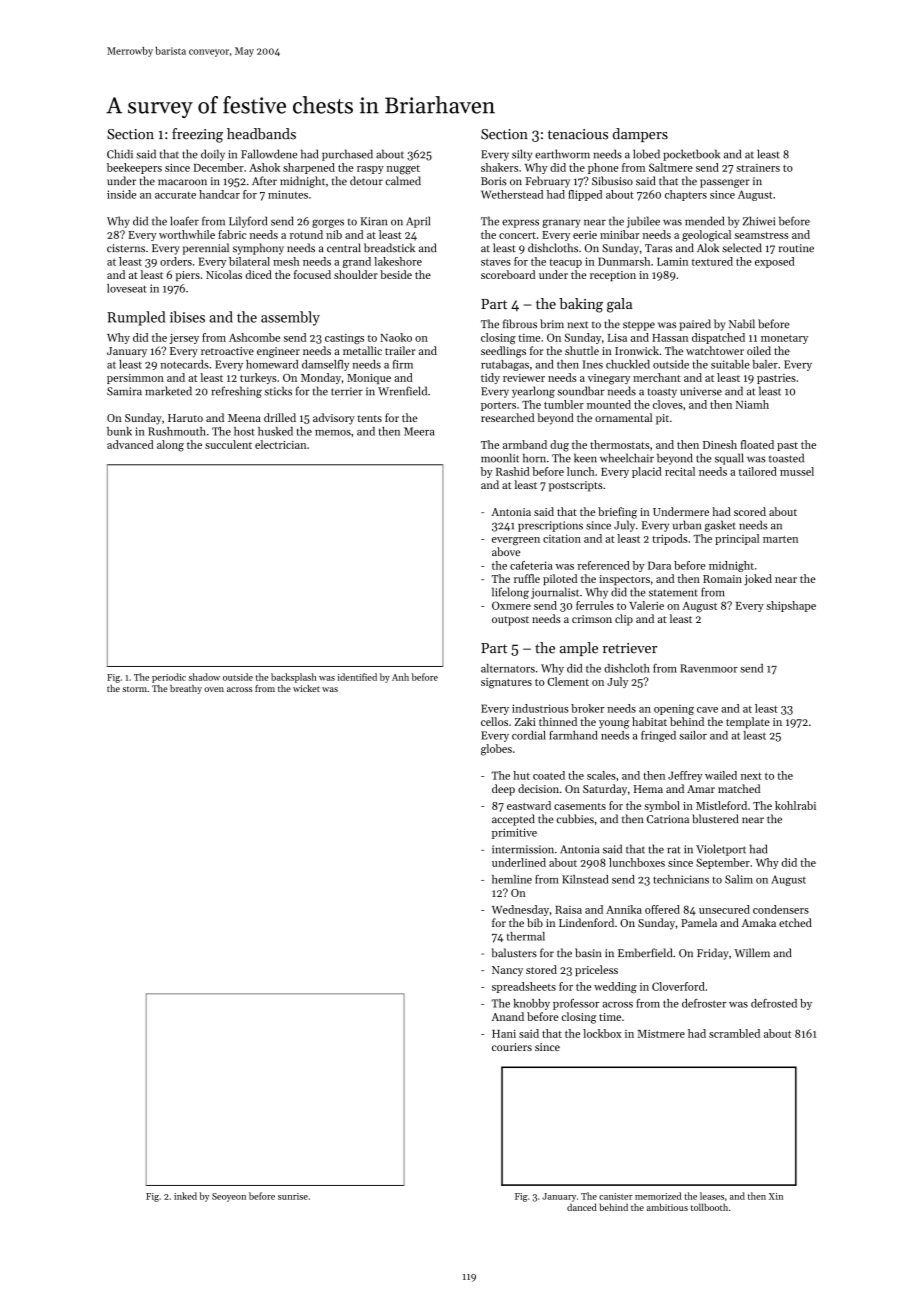 Image resolution: width=924 pixels, height=1308 pixels. I want to click on Seoyeon, so click(229, 1197).
